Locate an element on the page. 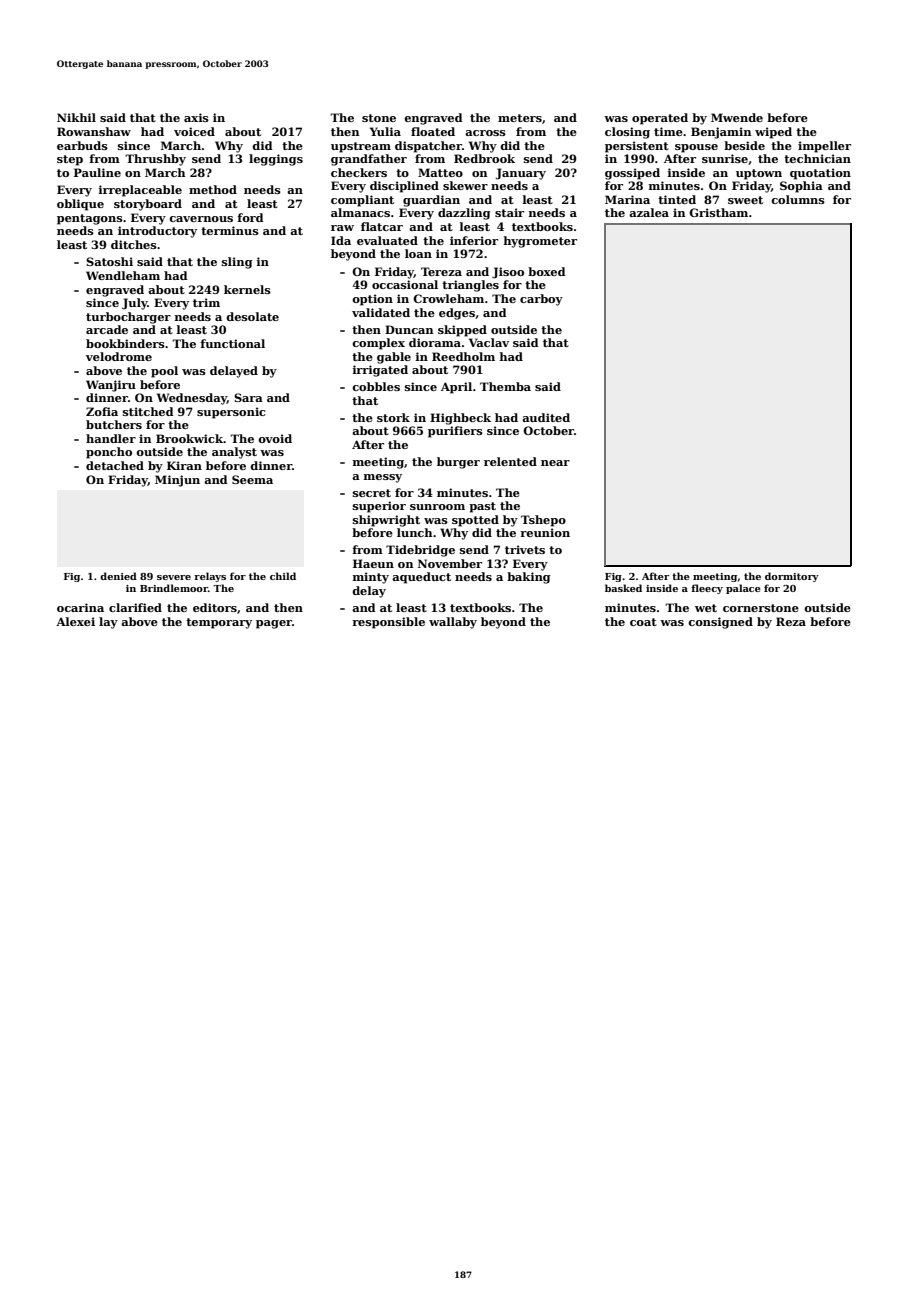 The height and width of the document is (1316, 908). axis is located at coordinates (196, 117).
